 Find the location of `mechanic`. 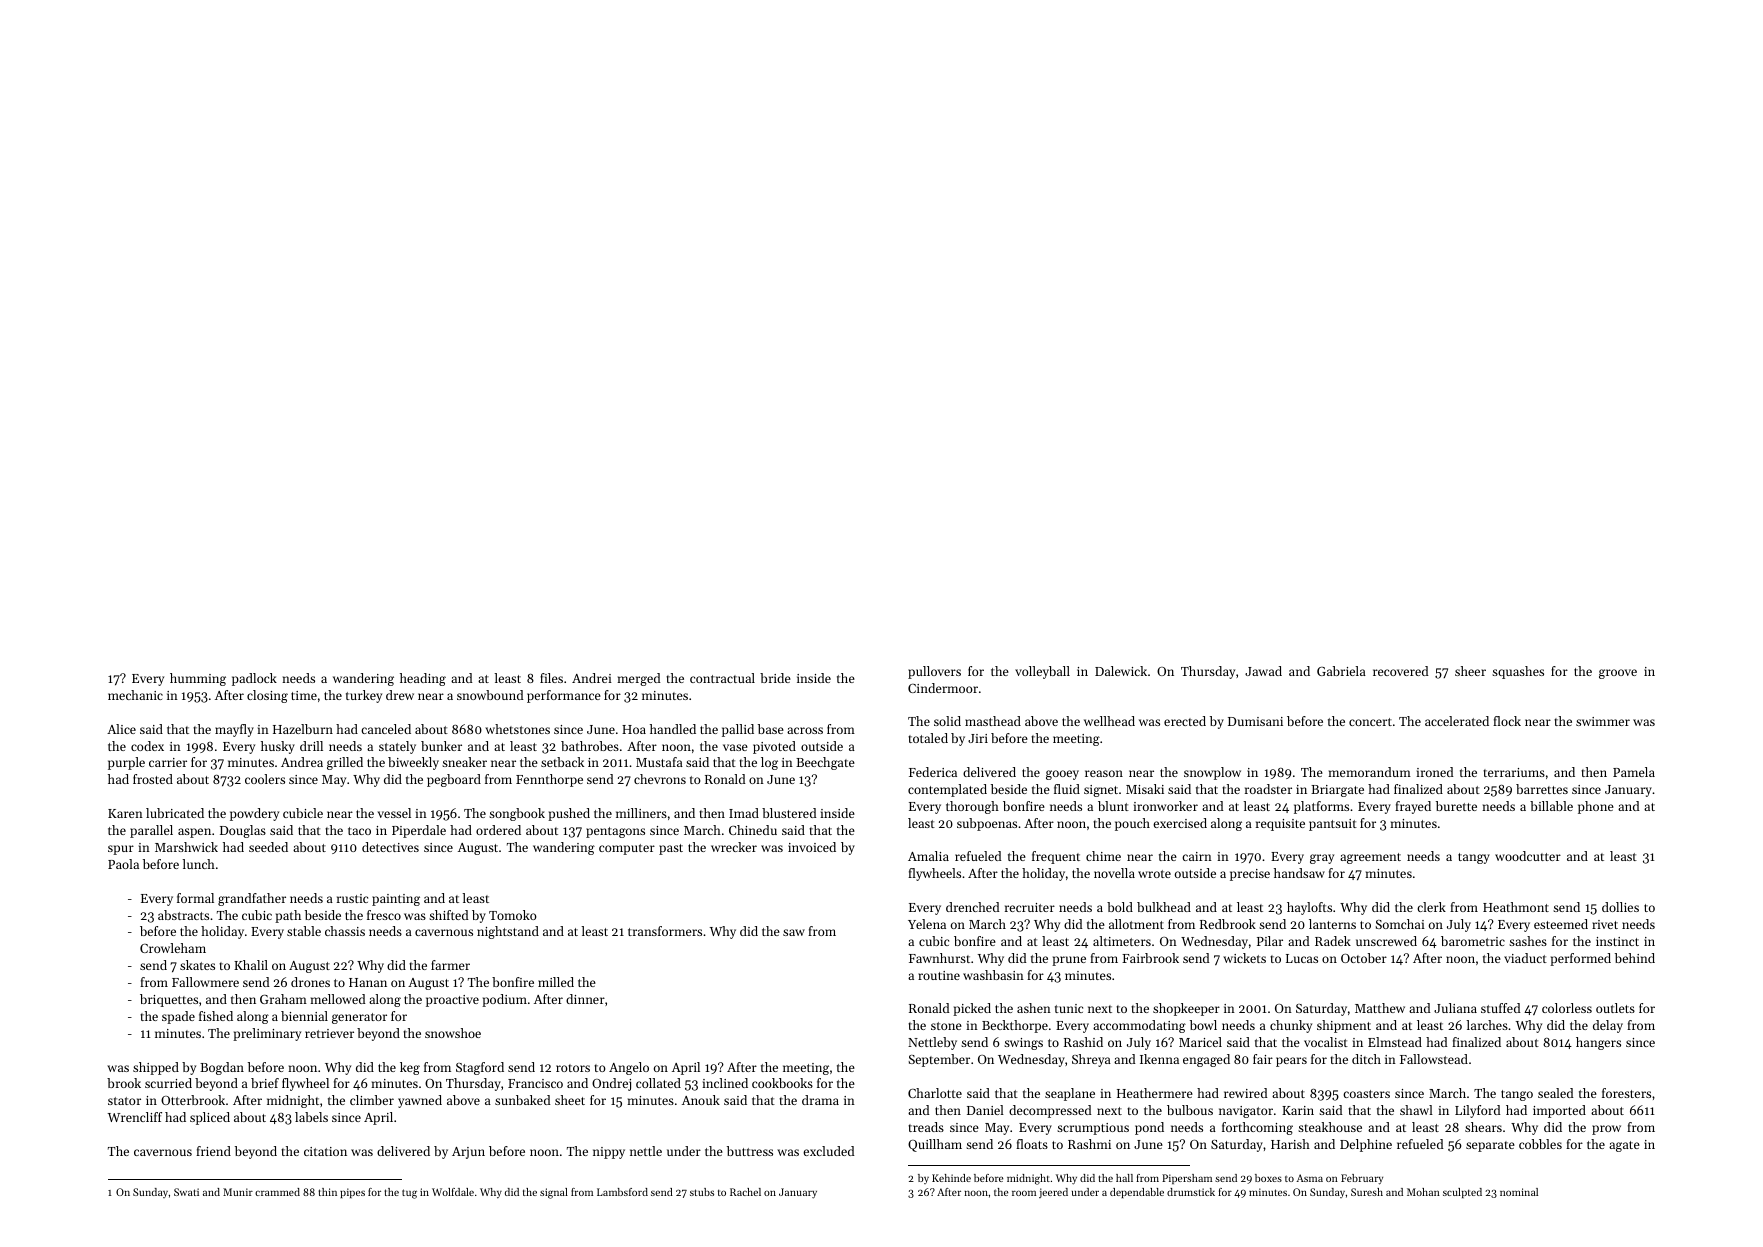

mechanic is located at coordinates (135, 695).
